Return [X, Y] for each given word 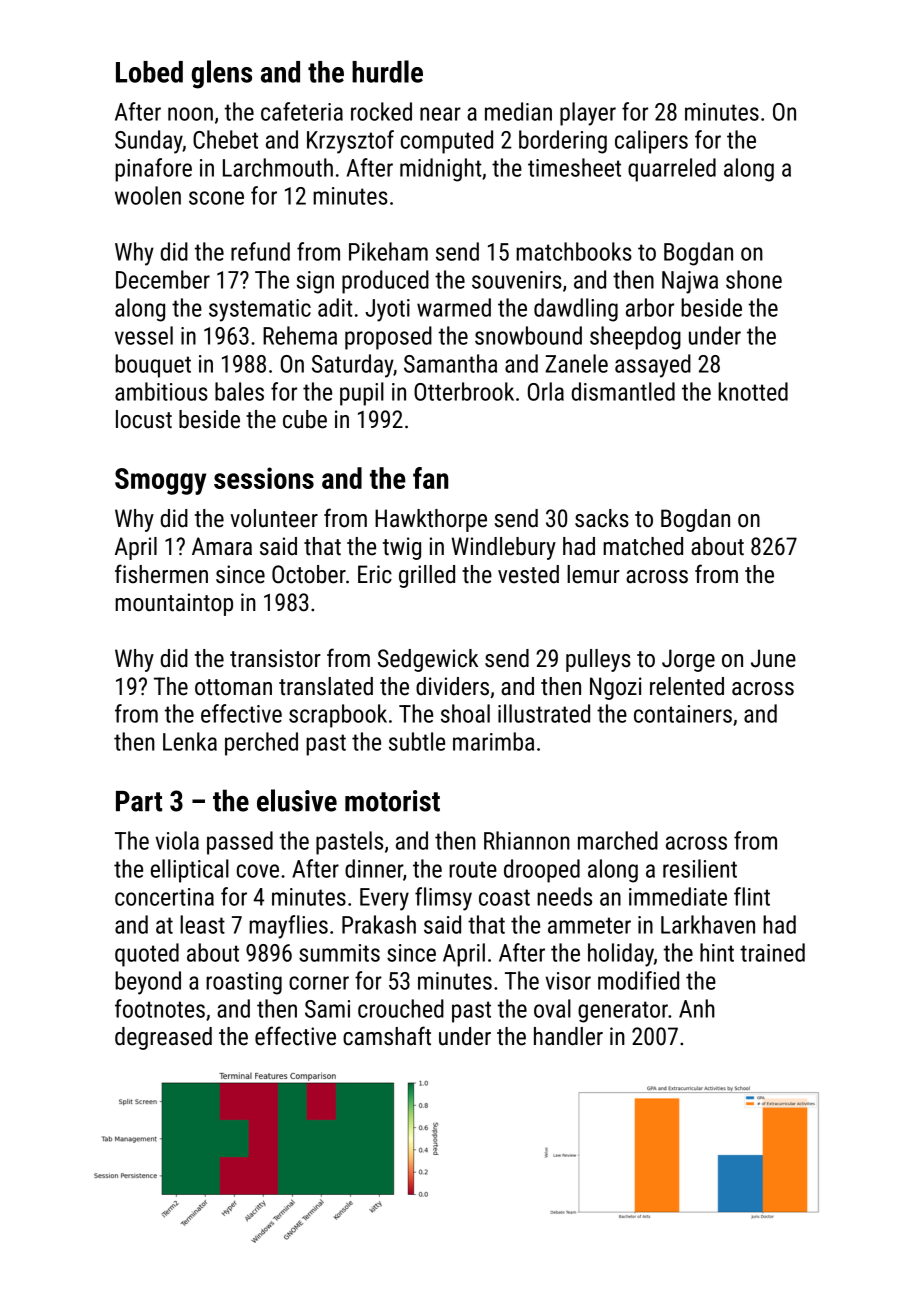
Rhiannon [527, 840]
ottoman [233, 687]
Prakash [379, 924]
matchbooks [574, 251]
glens [222, 74]
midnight [440, 170]
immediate [678, 896]
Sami [327, 1009]
